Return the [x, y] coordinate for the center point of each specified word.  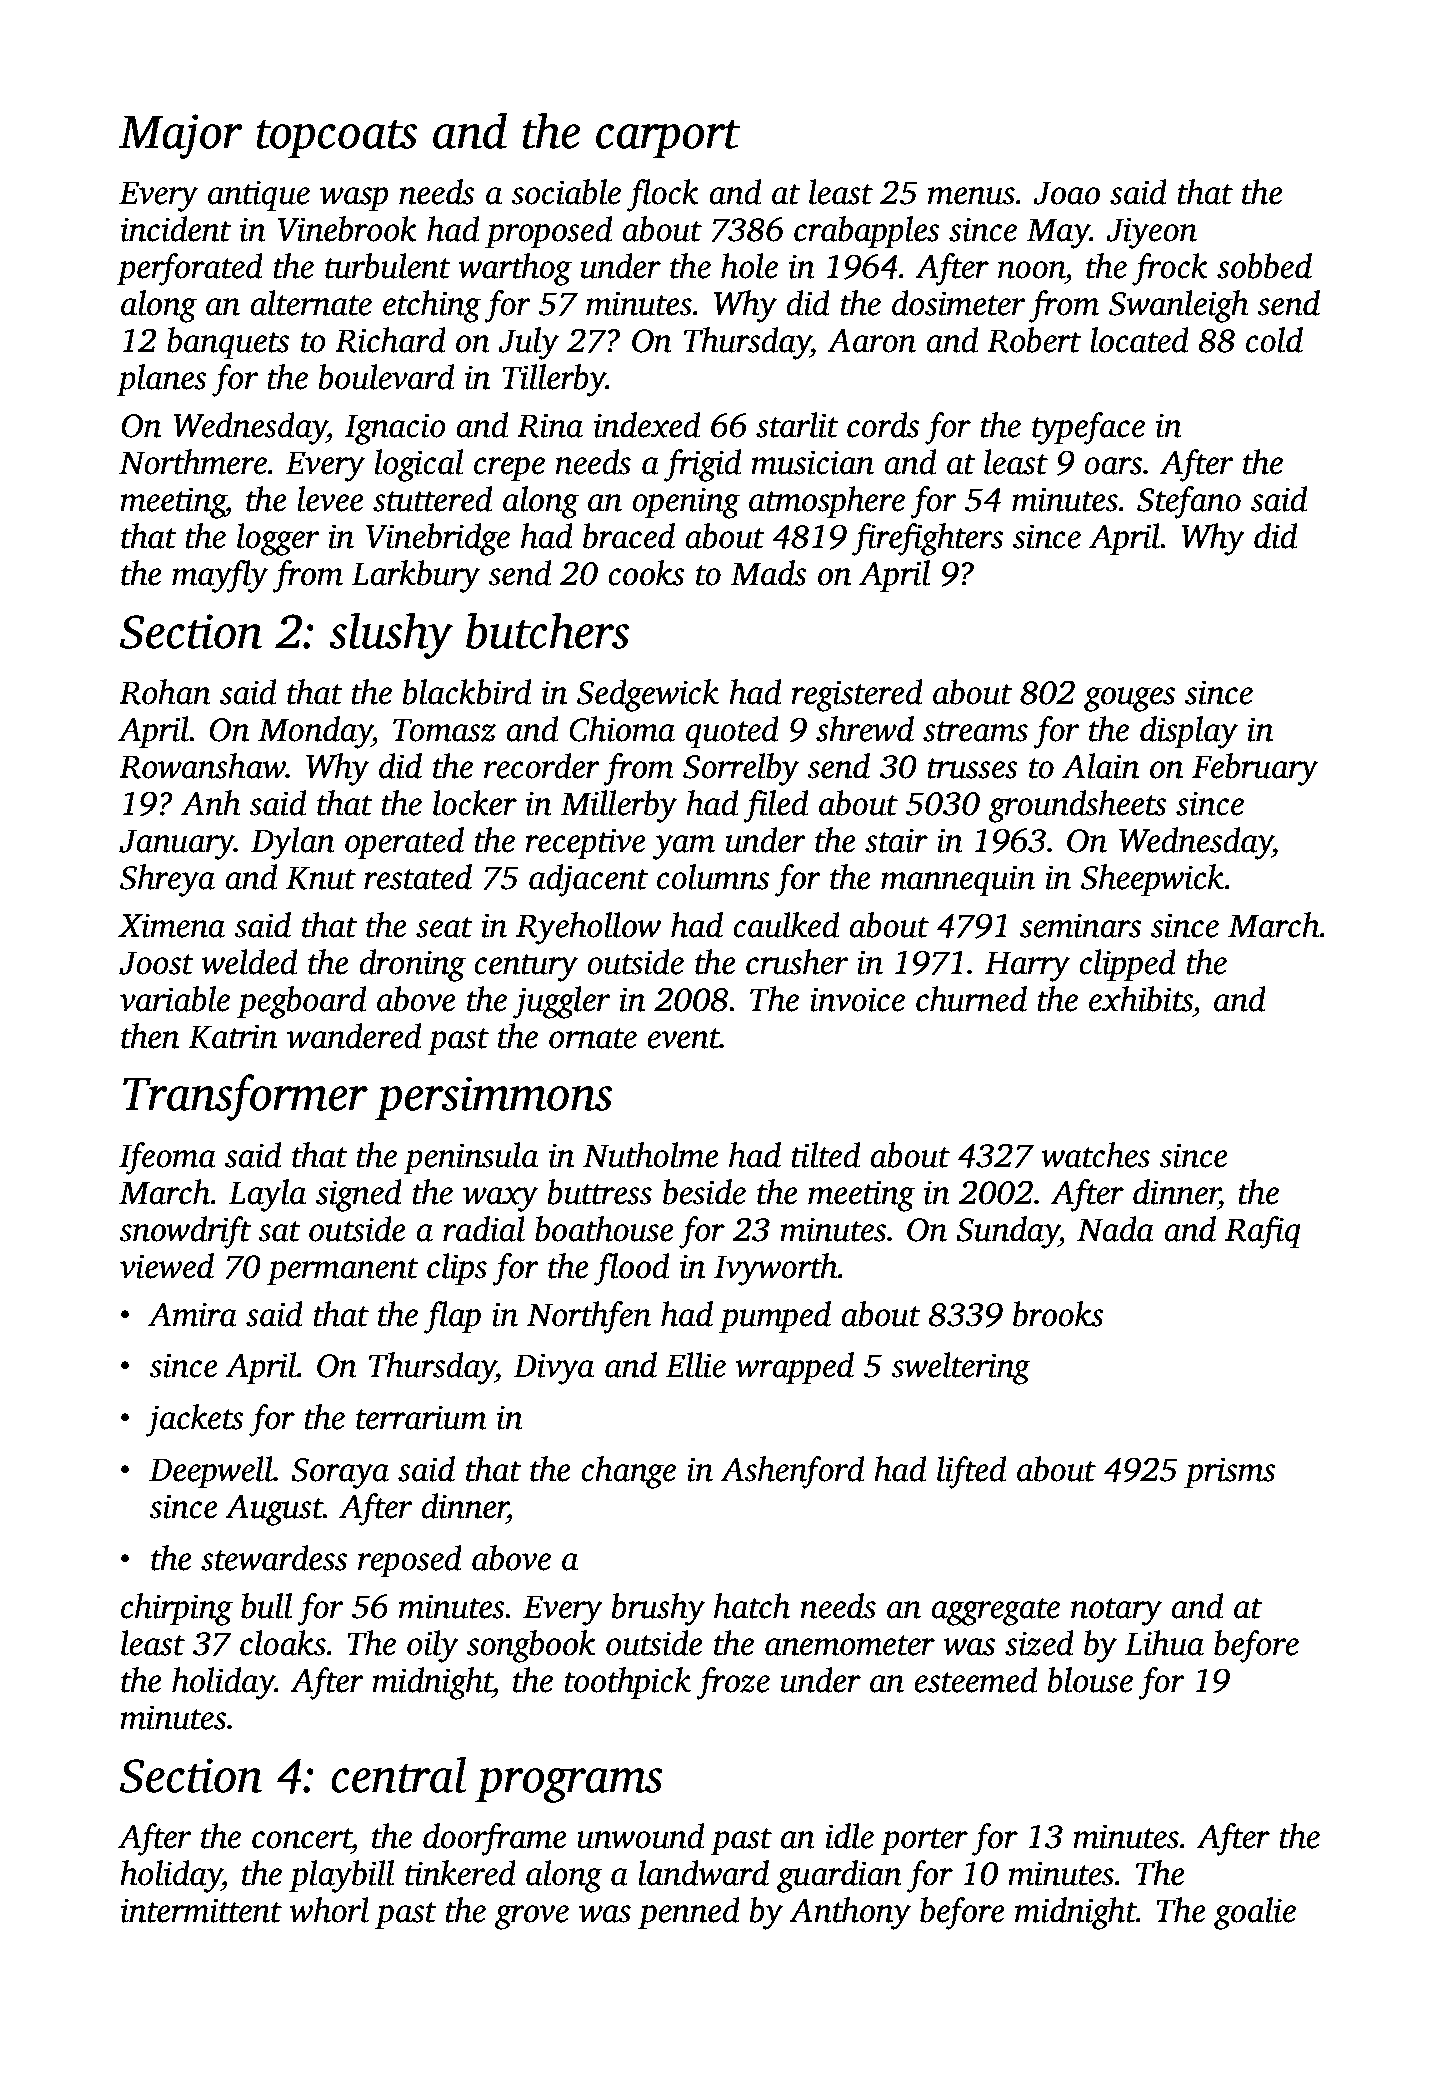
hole [749, 266]
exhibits [1141, 999]
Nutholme [651, 1155]
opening [686, 503]
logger [278, 539]
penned [689, 1913]
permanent [343, 1272]
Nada [1115, 1229]
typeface [1088, 428]
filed [775, 806]
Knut [321, 878]
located [1139, 340]
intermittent [201, 1910]
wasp [354, 199]
